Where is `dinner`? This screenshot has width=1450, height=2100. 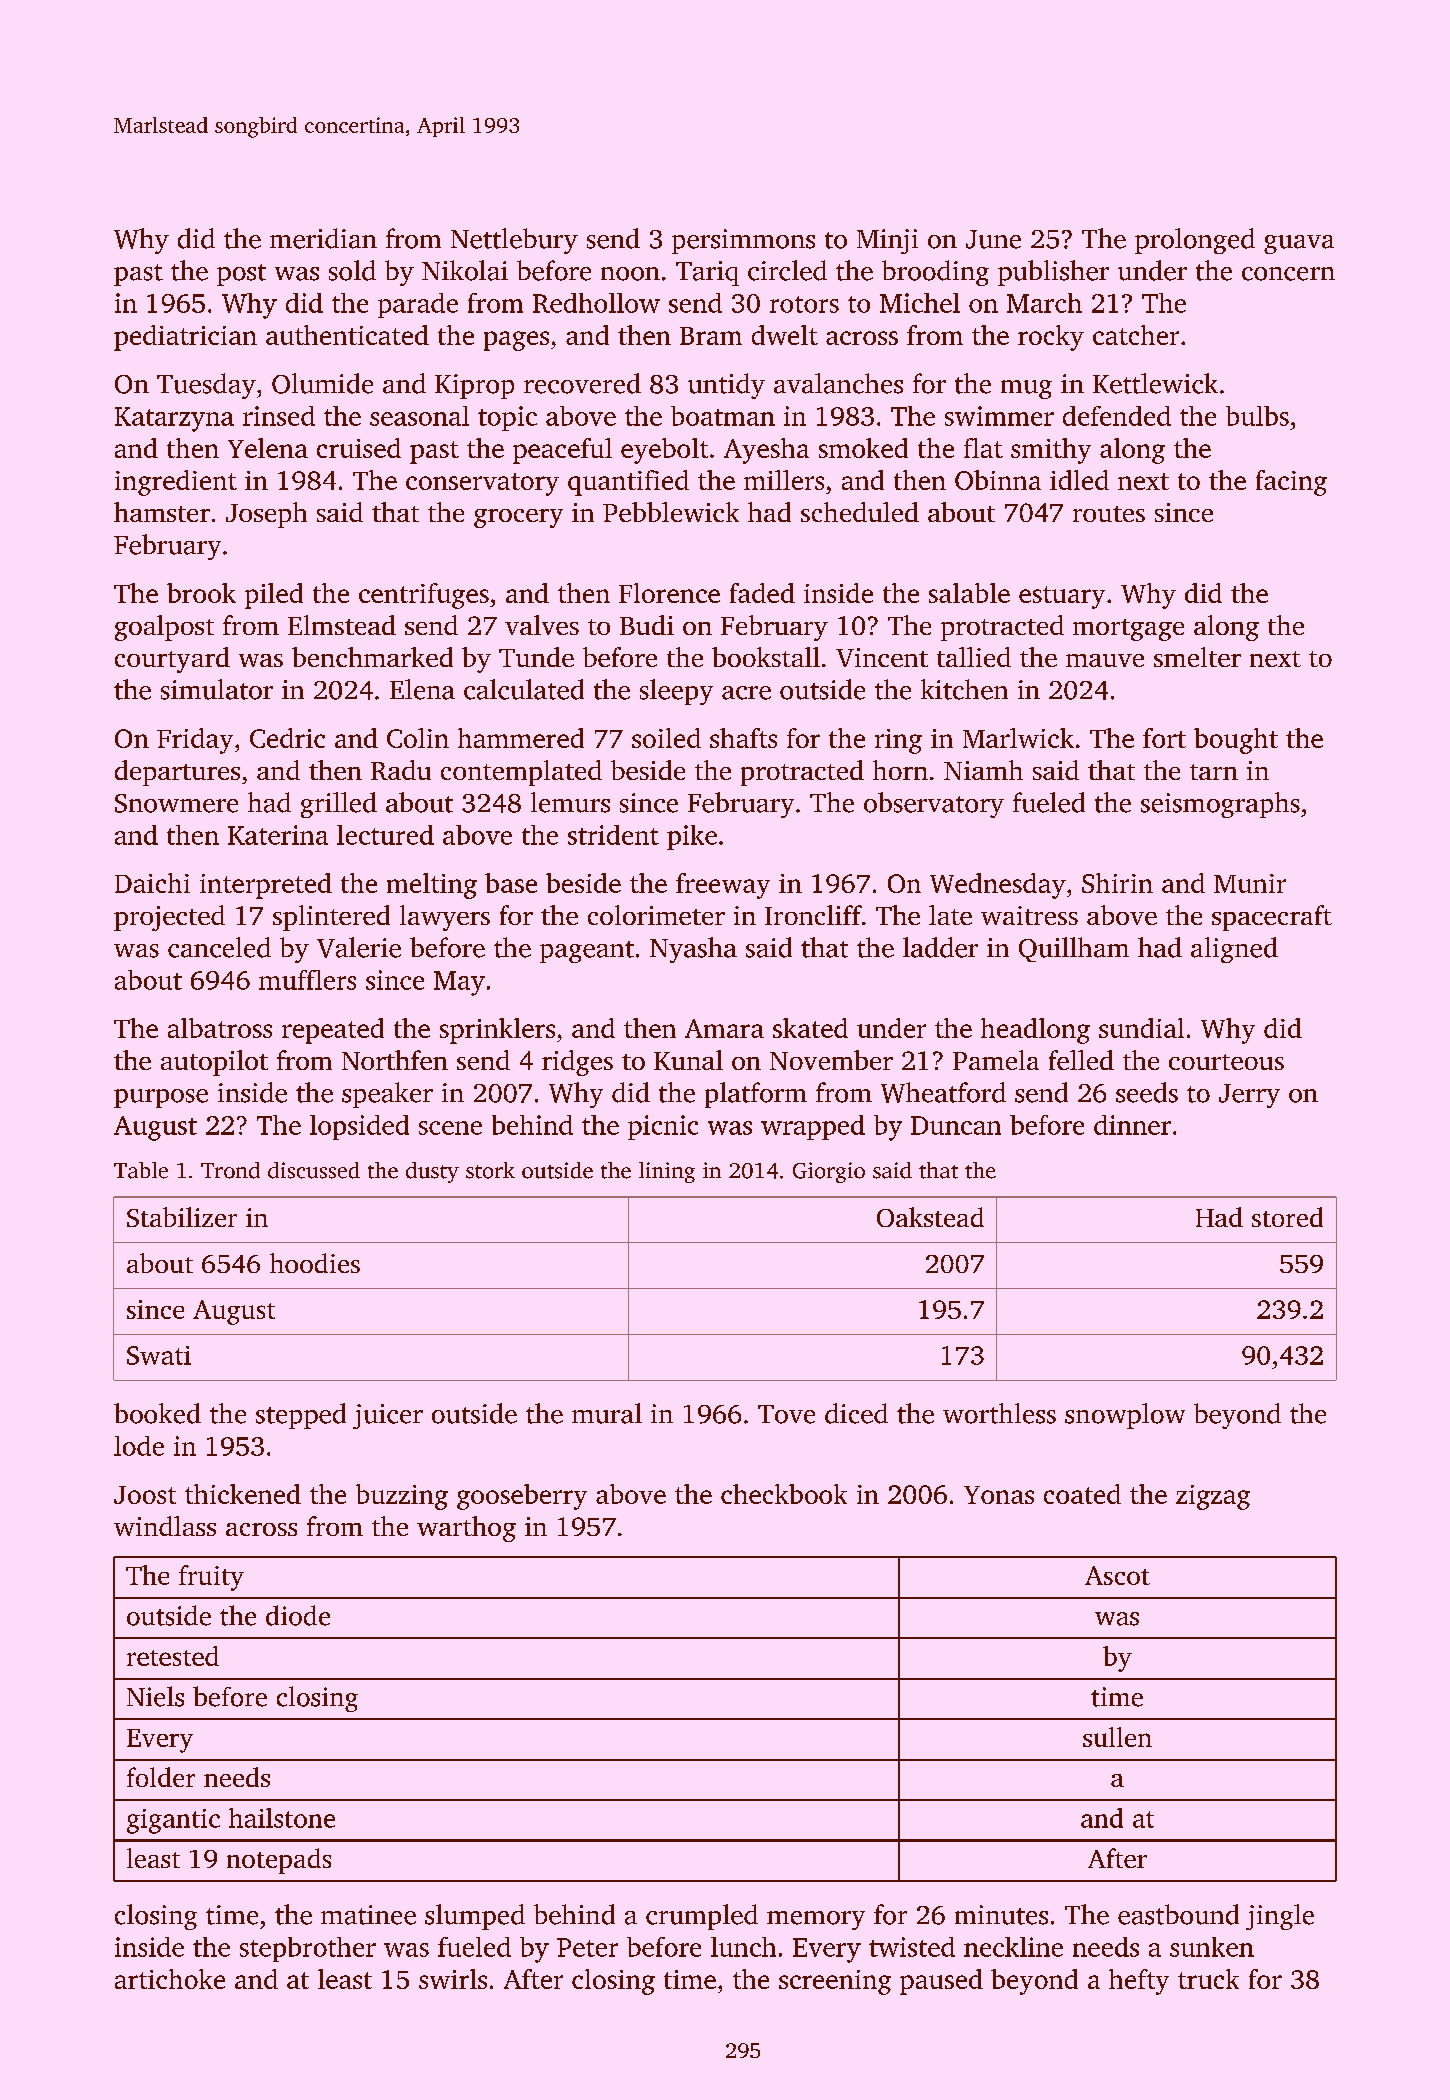 dinner is located at coordinates (1132, 1125).
